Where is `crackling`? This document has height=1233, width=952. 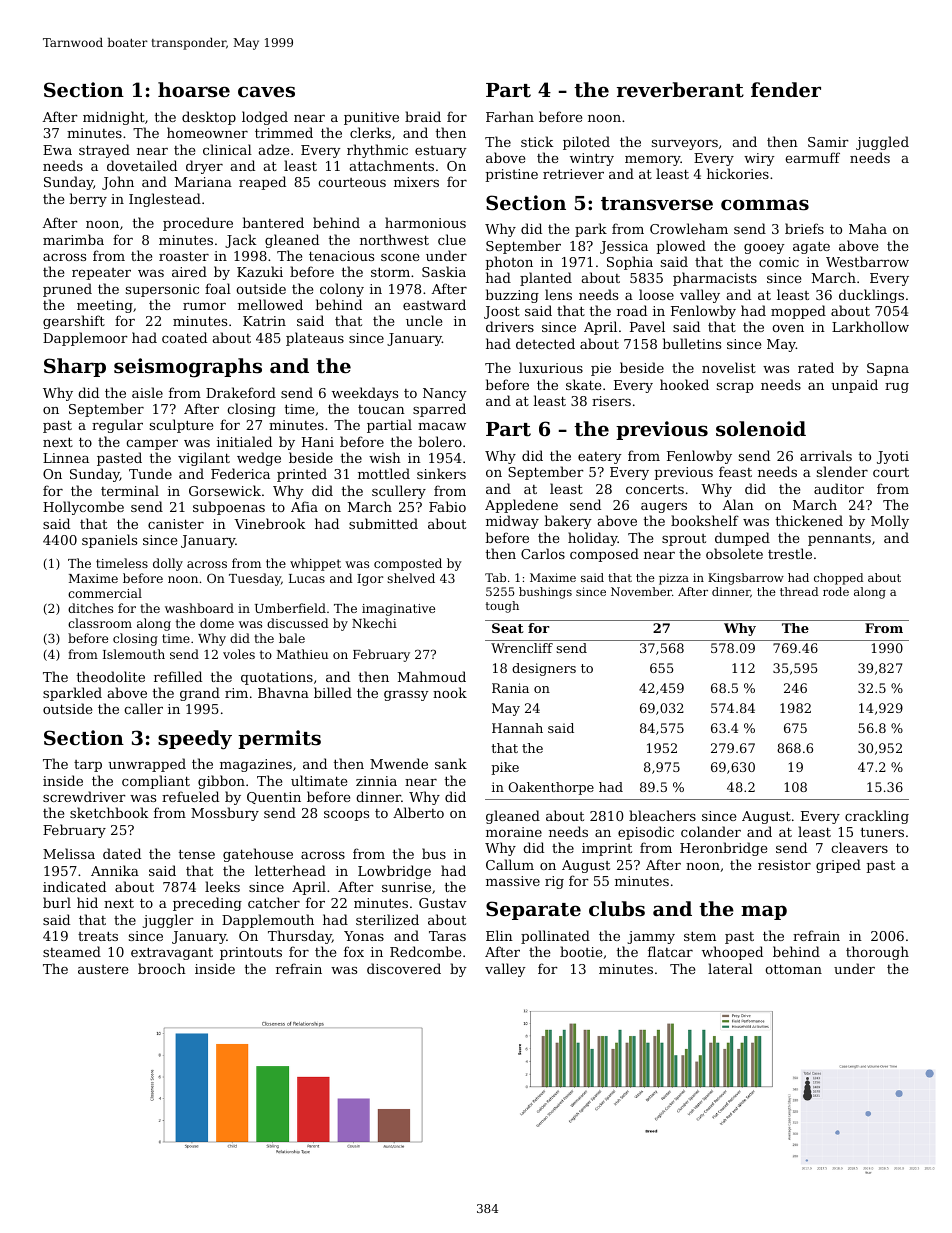
crackling is located at coordinates (877, 817).
